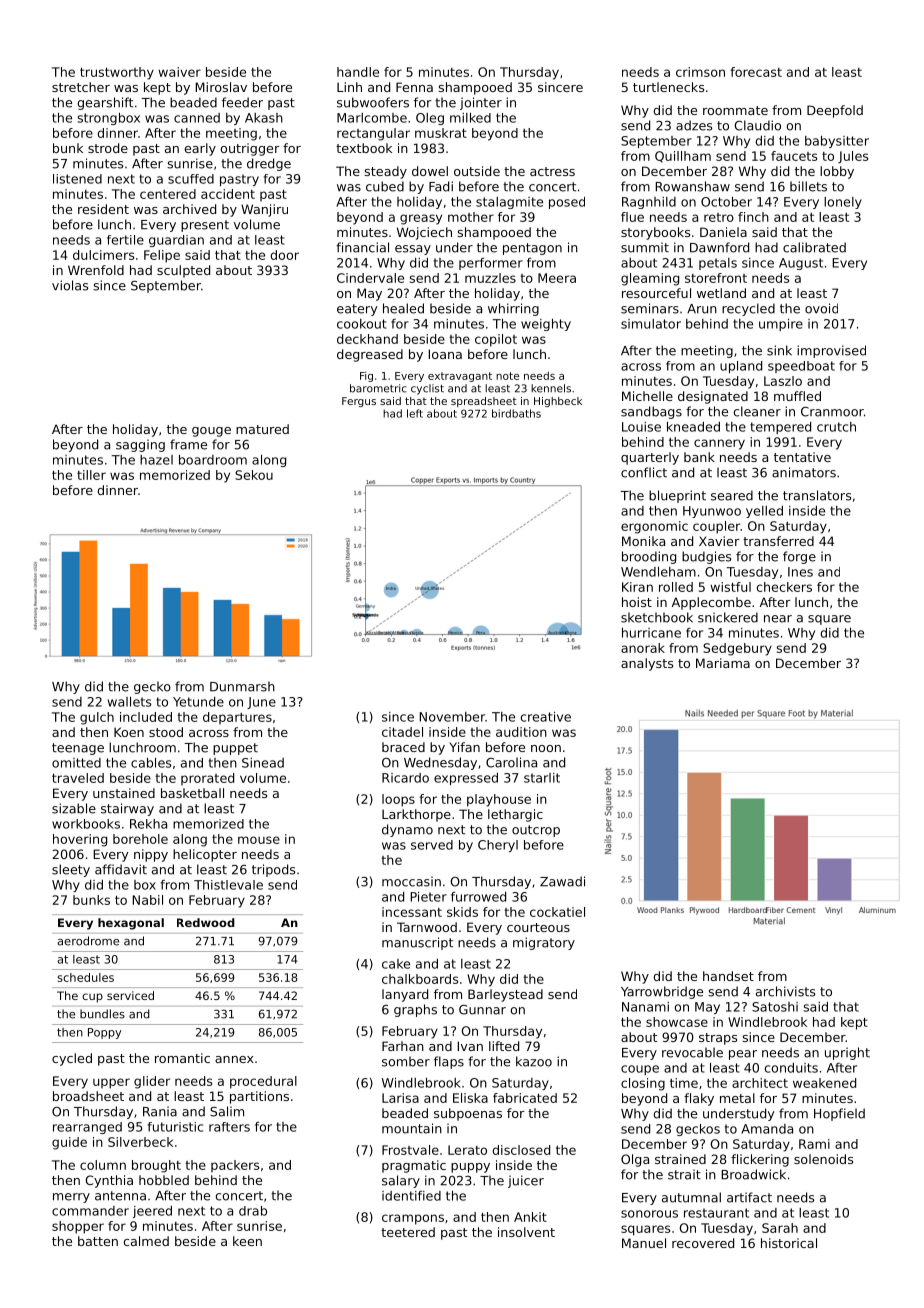 The width and height of the screenshot is (924, 1308). Describe the element at coordinates (98, 1241) in the screenshot. I see `batten` at that location.
